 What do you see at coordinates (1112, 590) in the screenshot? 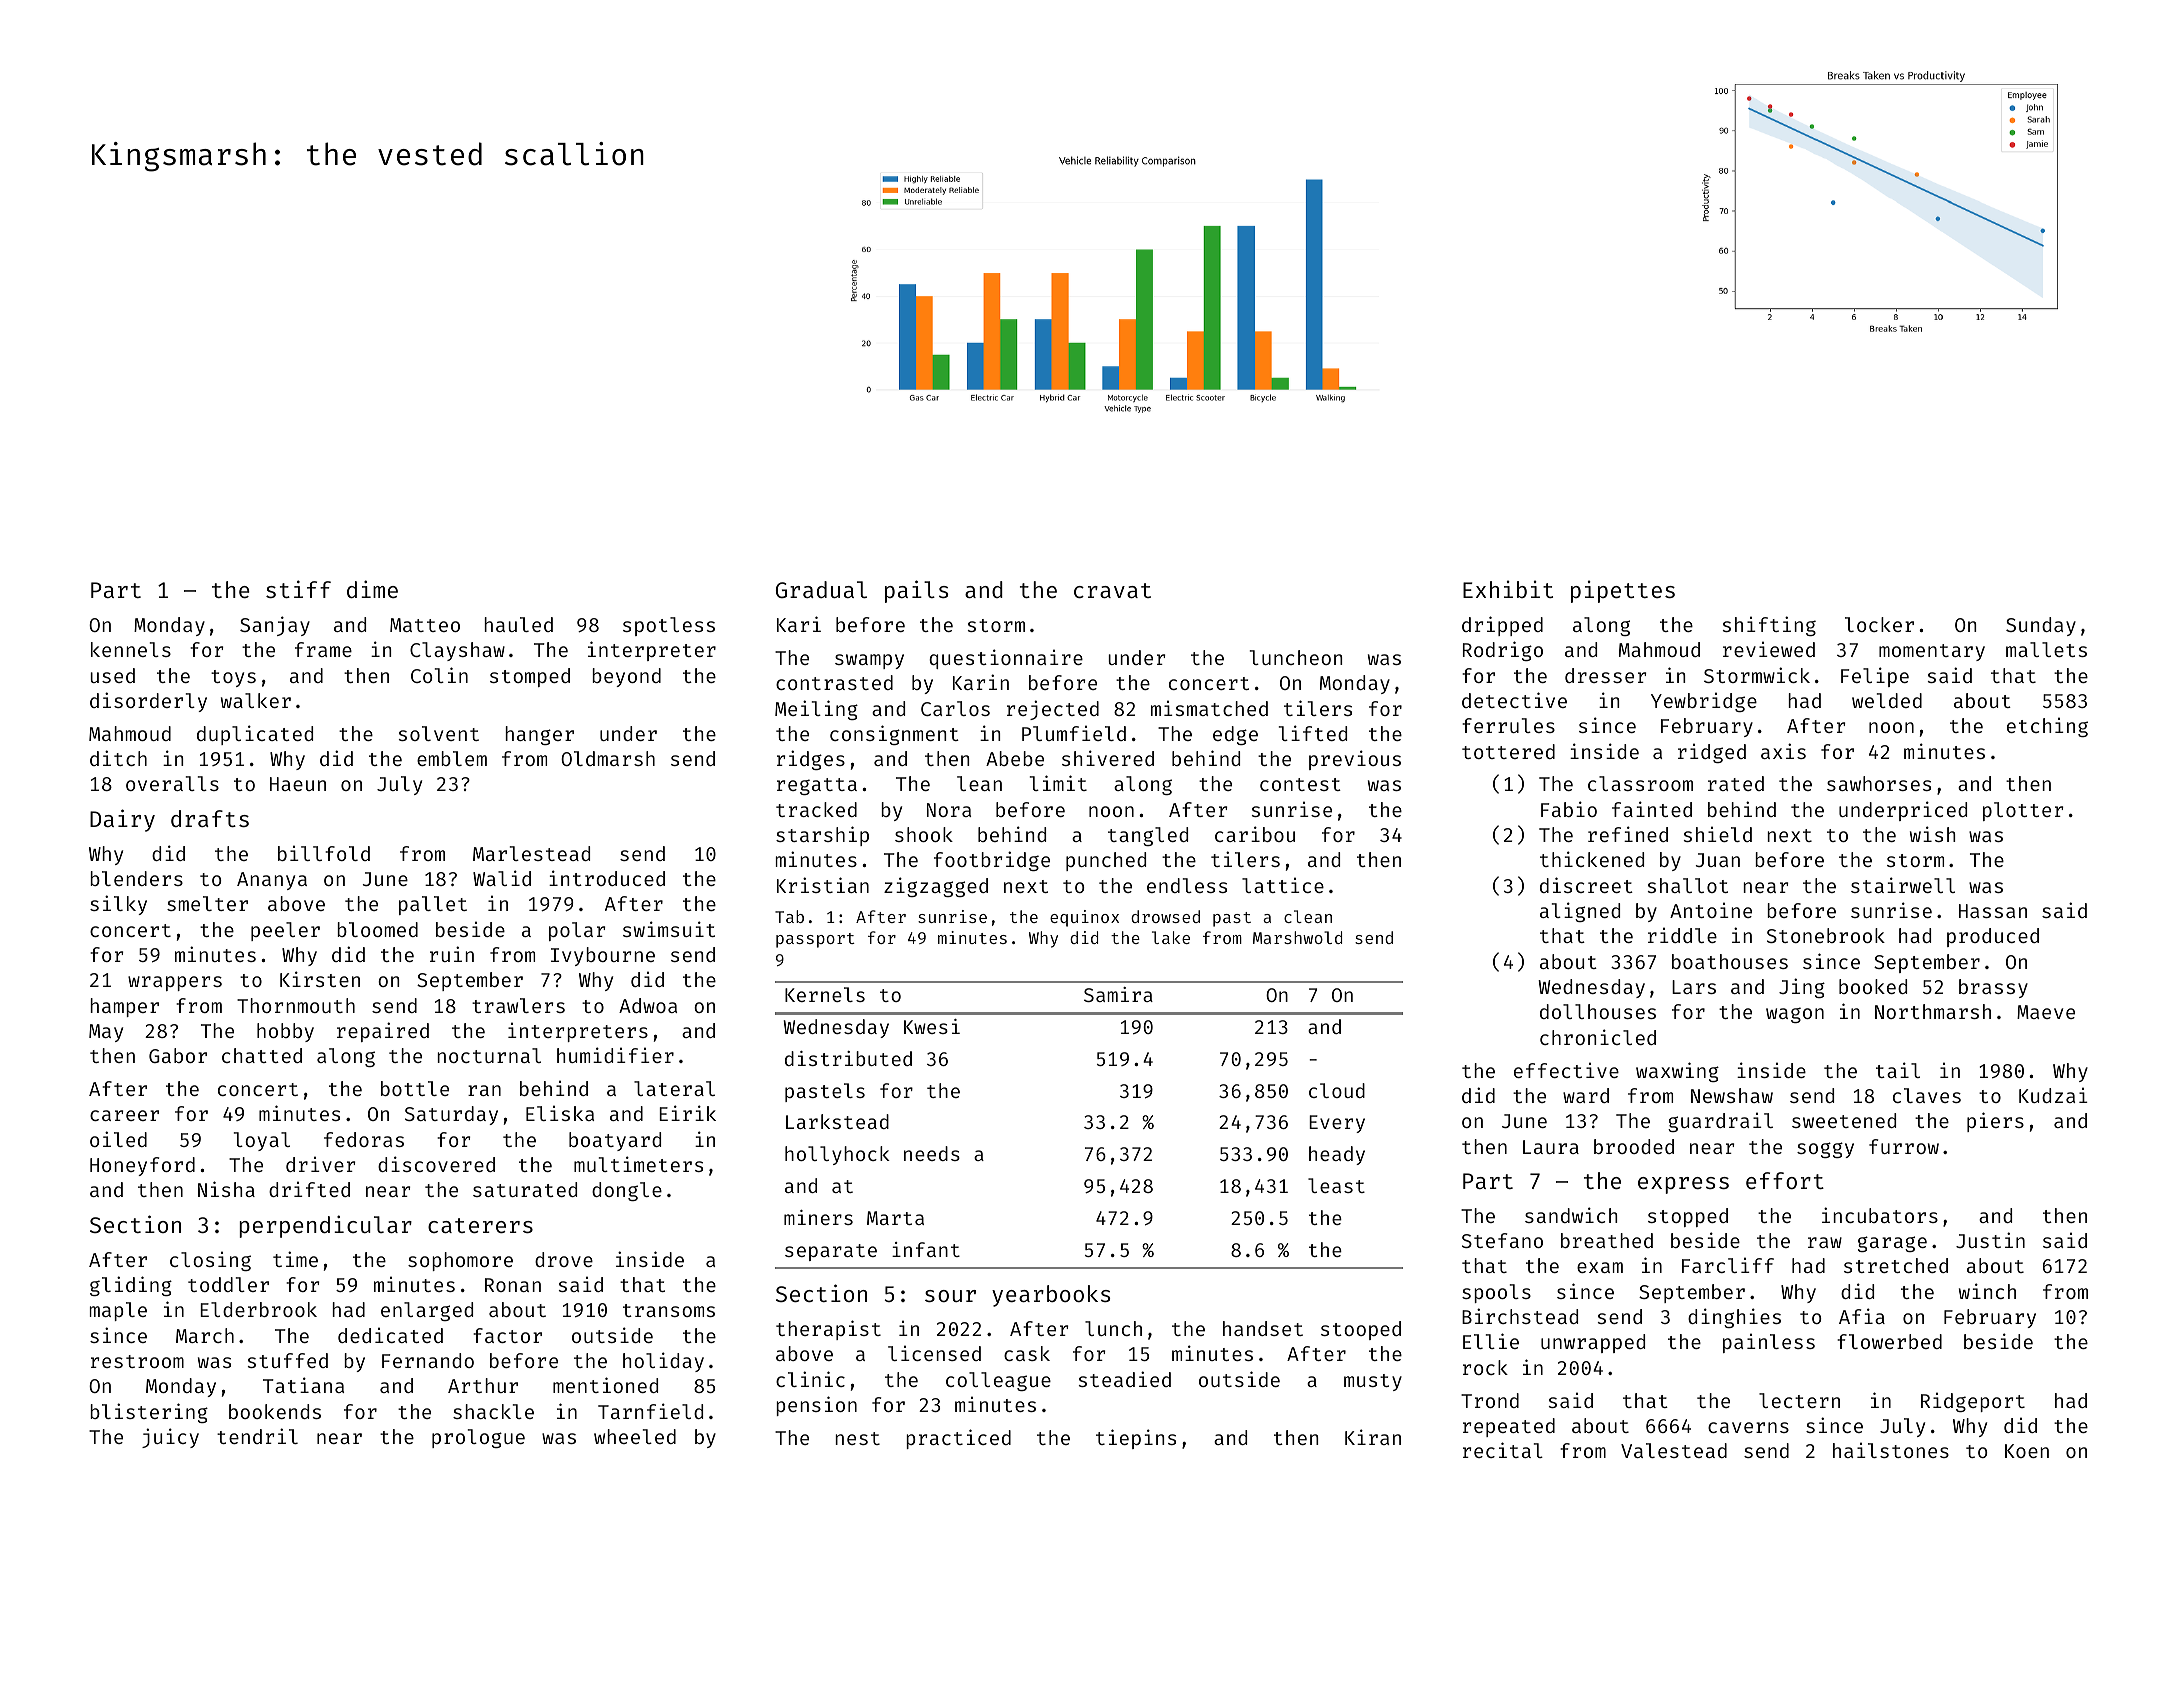
I see `cravat` at bounding box center [1112, 590].
